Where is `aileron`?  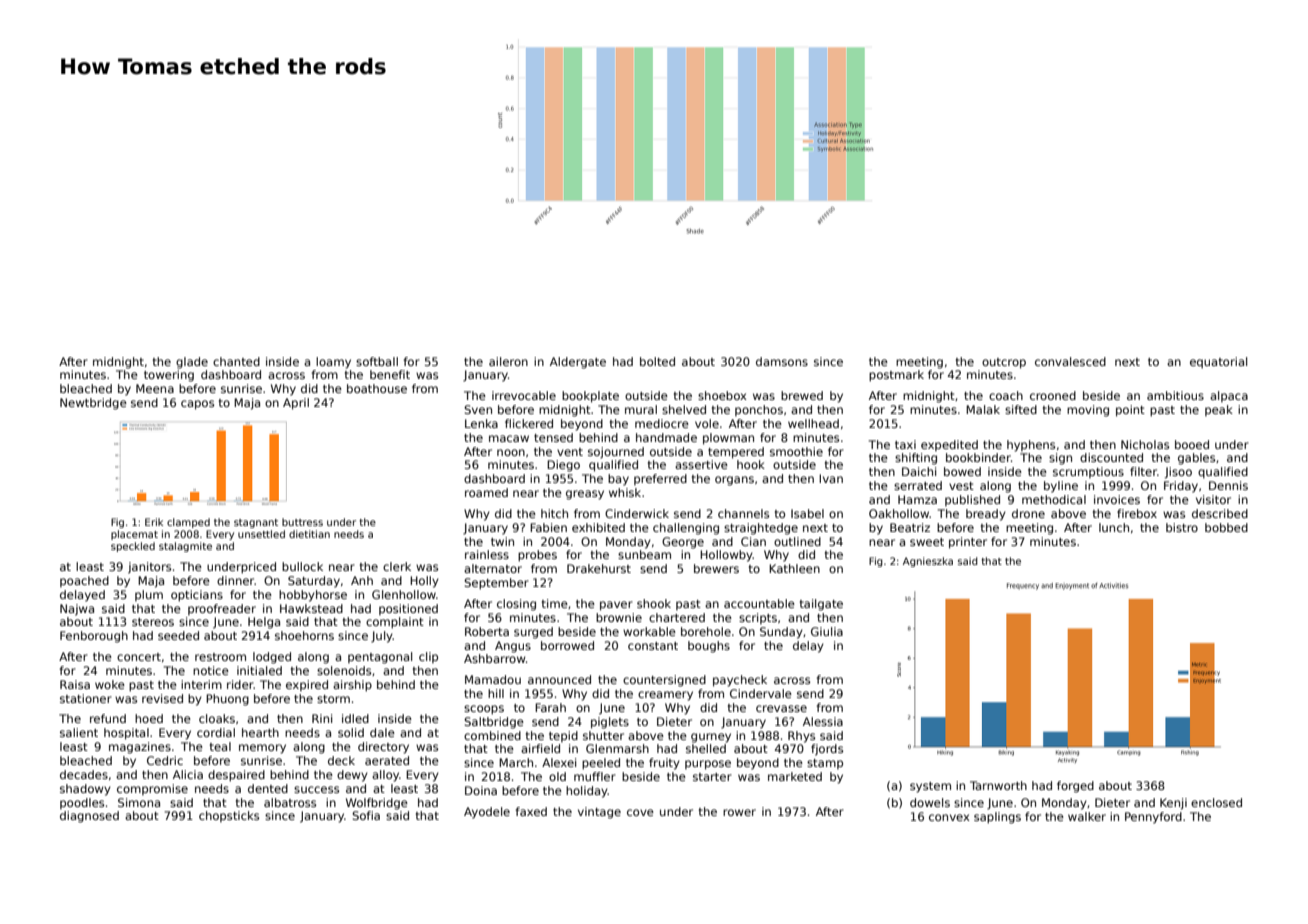
aileron is located at coordinates (508, 361).
